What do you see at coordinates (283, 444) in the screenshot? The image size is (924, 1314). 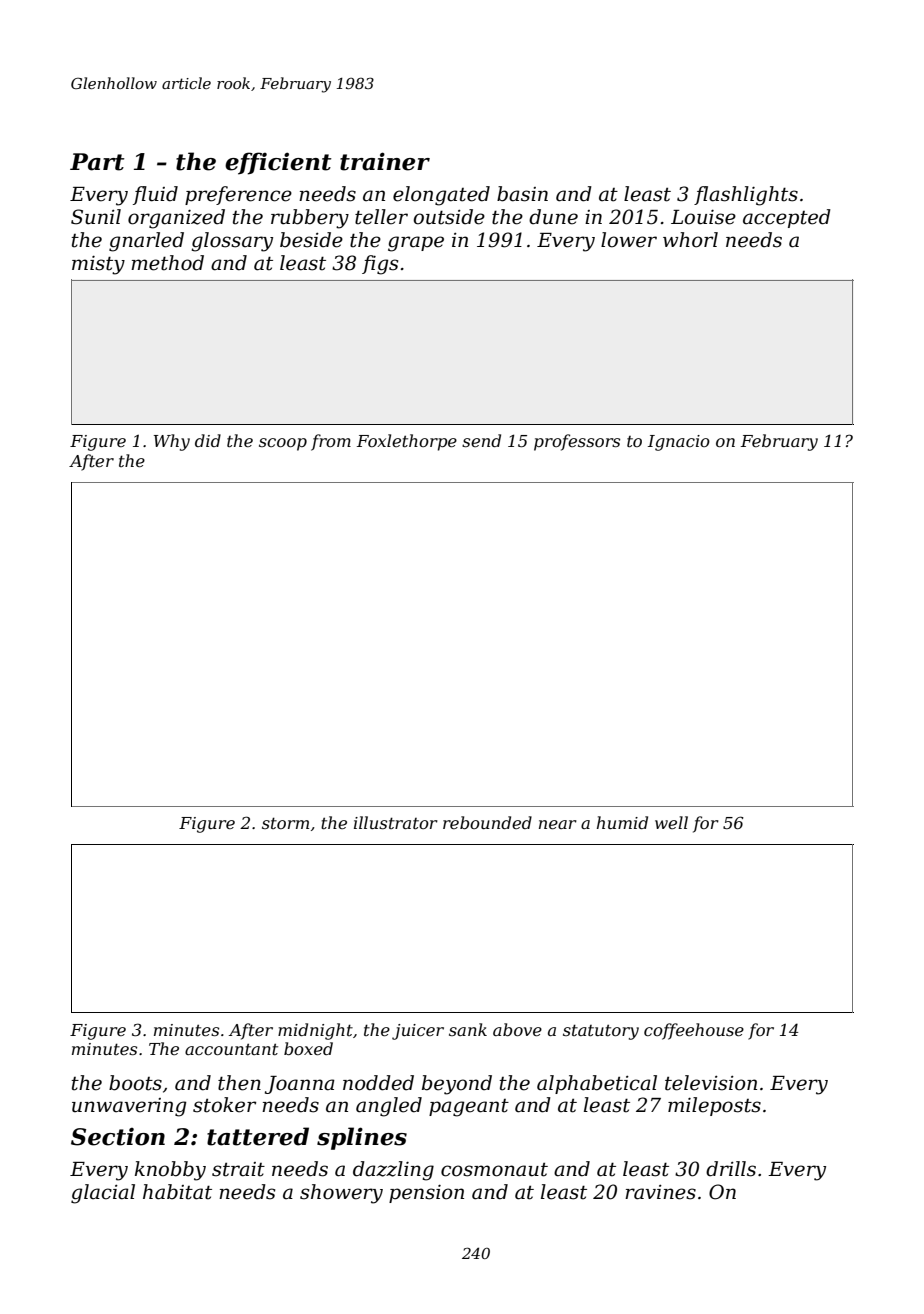 I see `scoop` at bounding box center [283, 444].
